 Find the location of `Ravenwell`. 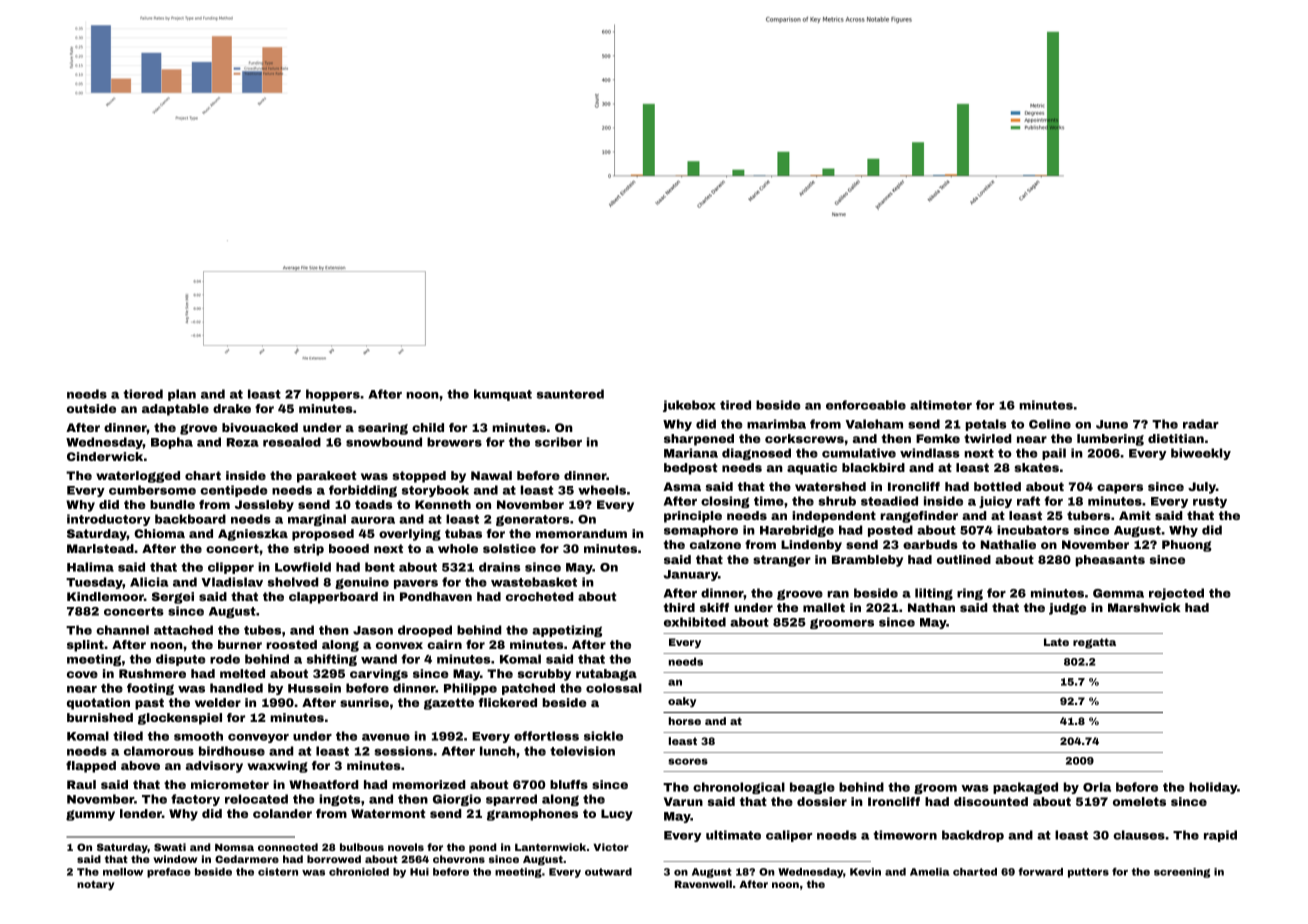

Ravenwell is located at coordinates (703, 884).
